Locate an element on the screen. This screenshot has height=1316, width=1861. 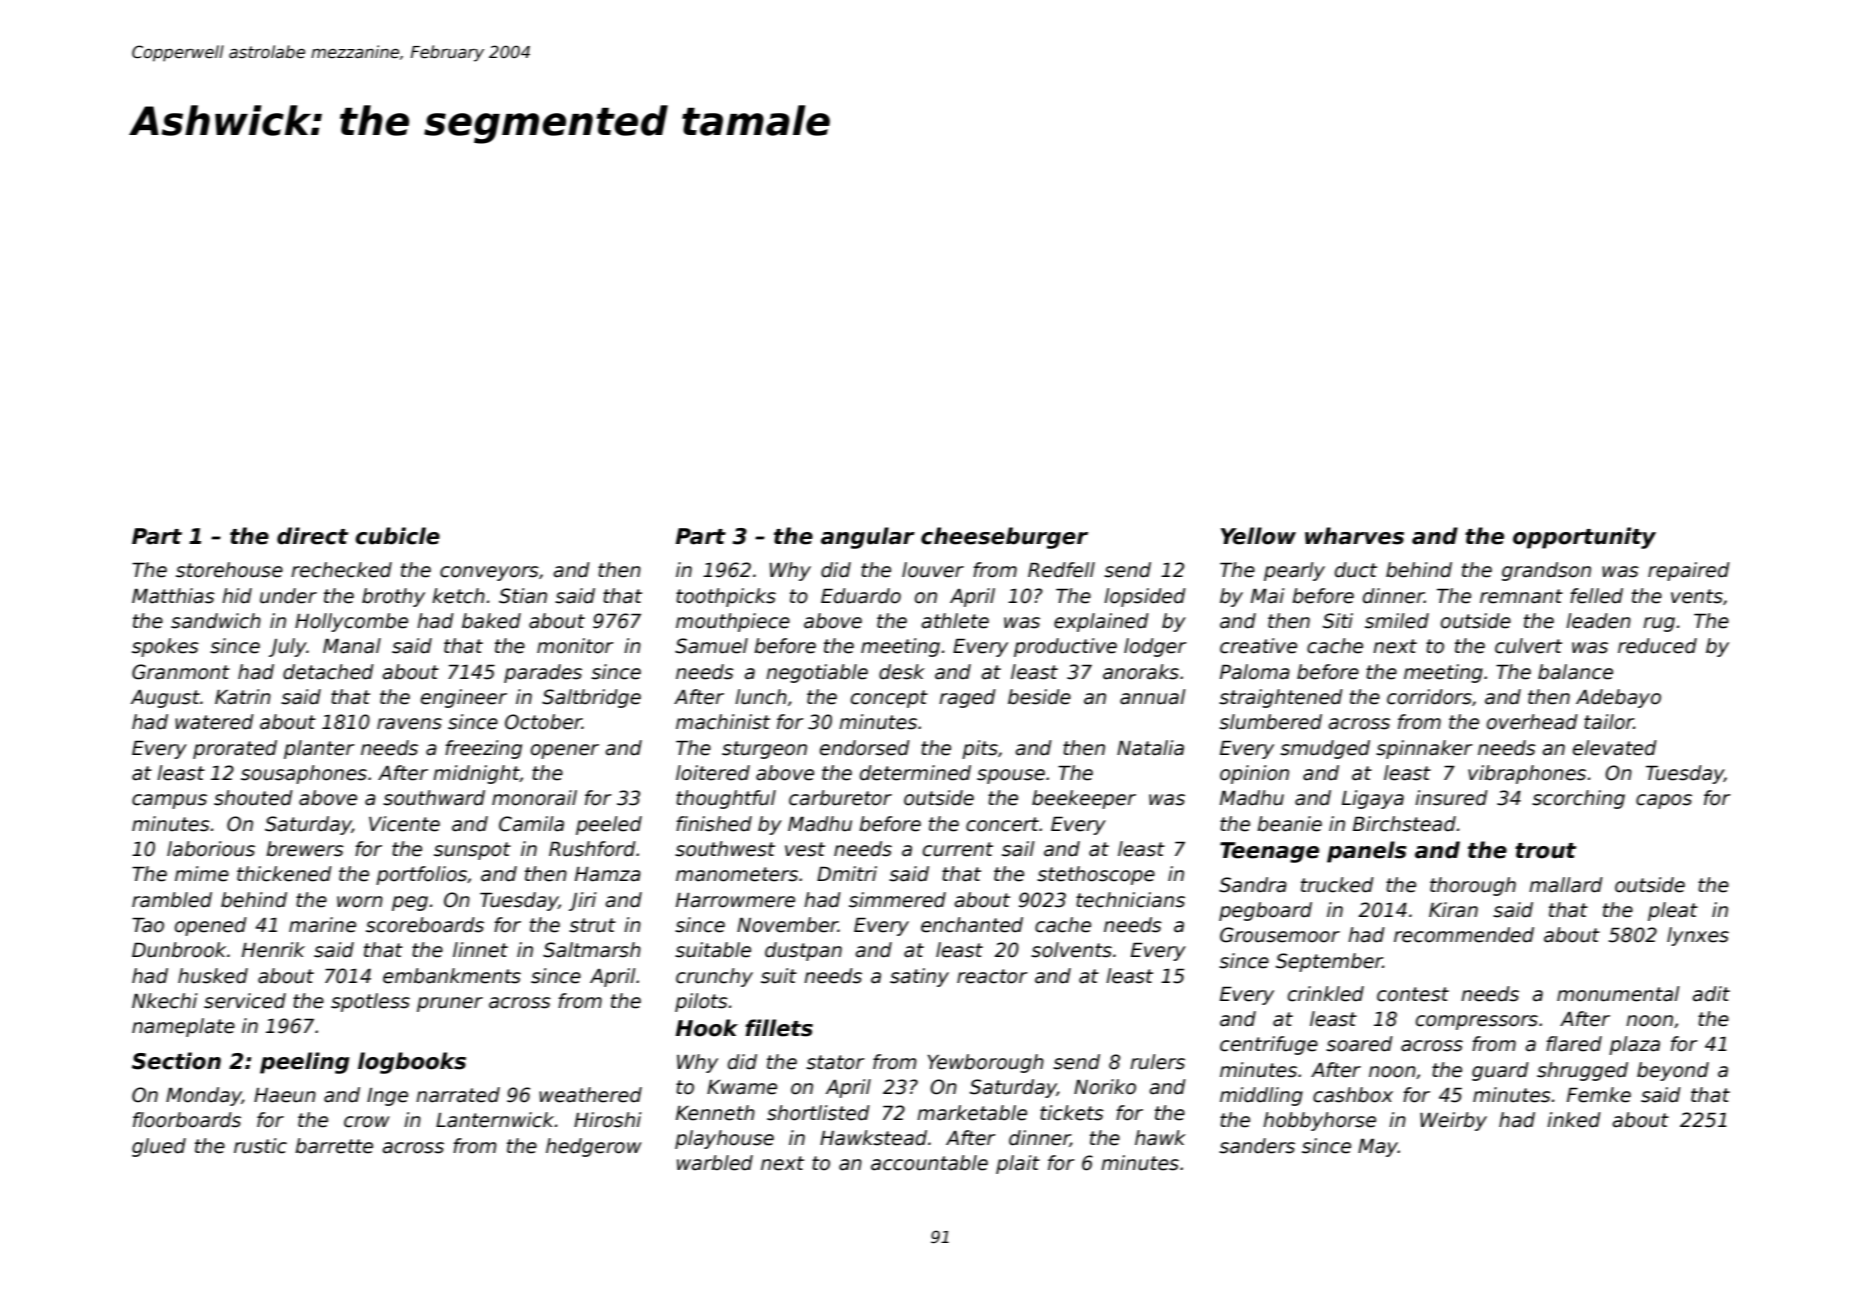
mime is located at coordinates (202, 874).
